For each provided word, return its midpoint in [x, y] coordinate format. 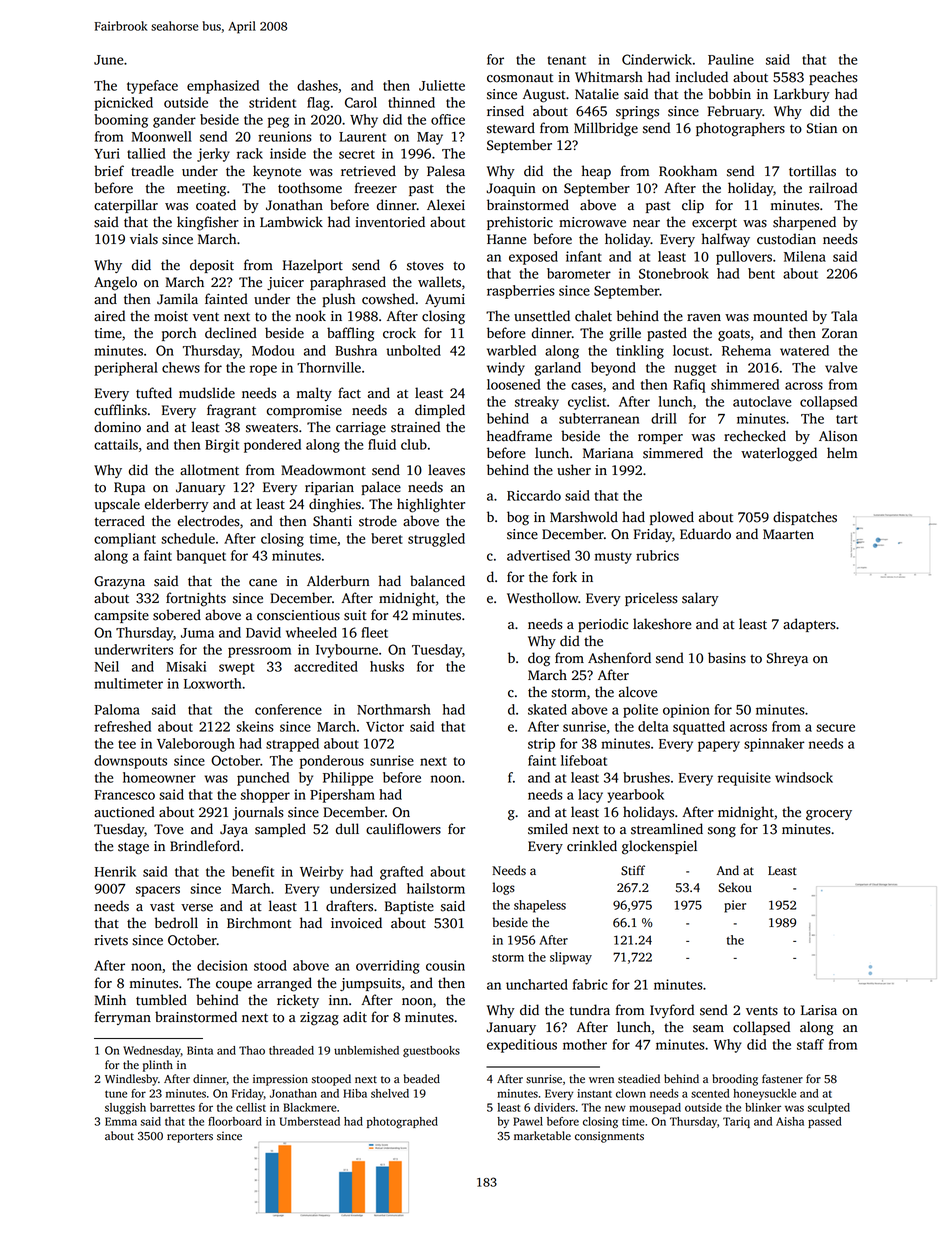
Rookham [688, 171]
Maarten [788, 534]
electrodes [208, 521]
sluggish [125, 1108]
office [448, 119]
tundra [590, 1010]
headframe [519, 436]
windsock [804, 777]
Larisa [819, 1010]
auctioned [124, 812]
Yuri [107, 153]
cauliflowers [403, 829]
